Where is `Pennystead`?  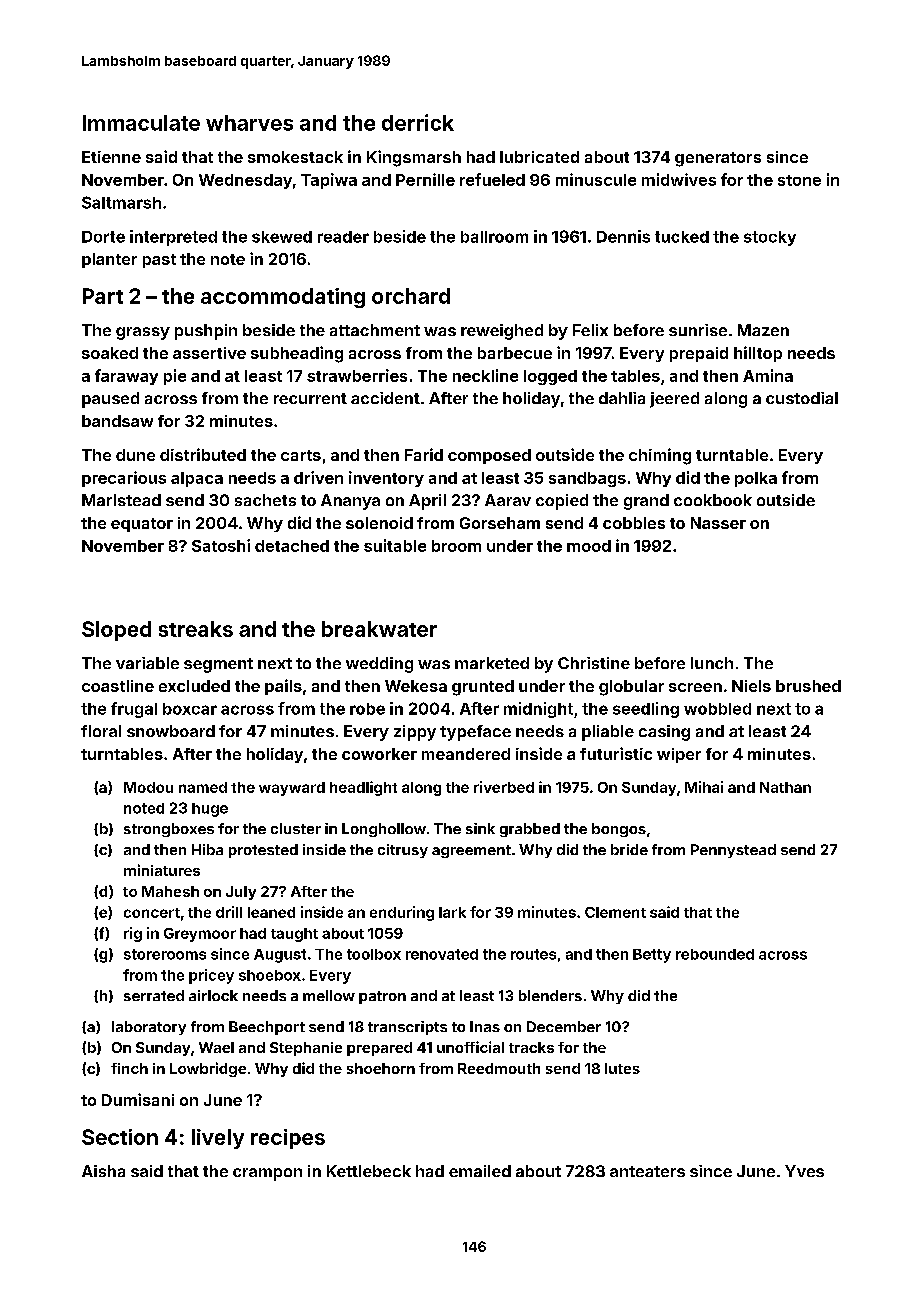
Pennystead is located at coordinates (733, 851).
